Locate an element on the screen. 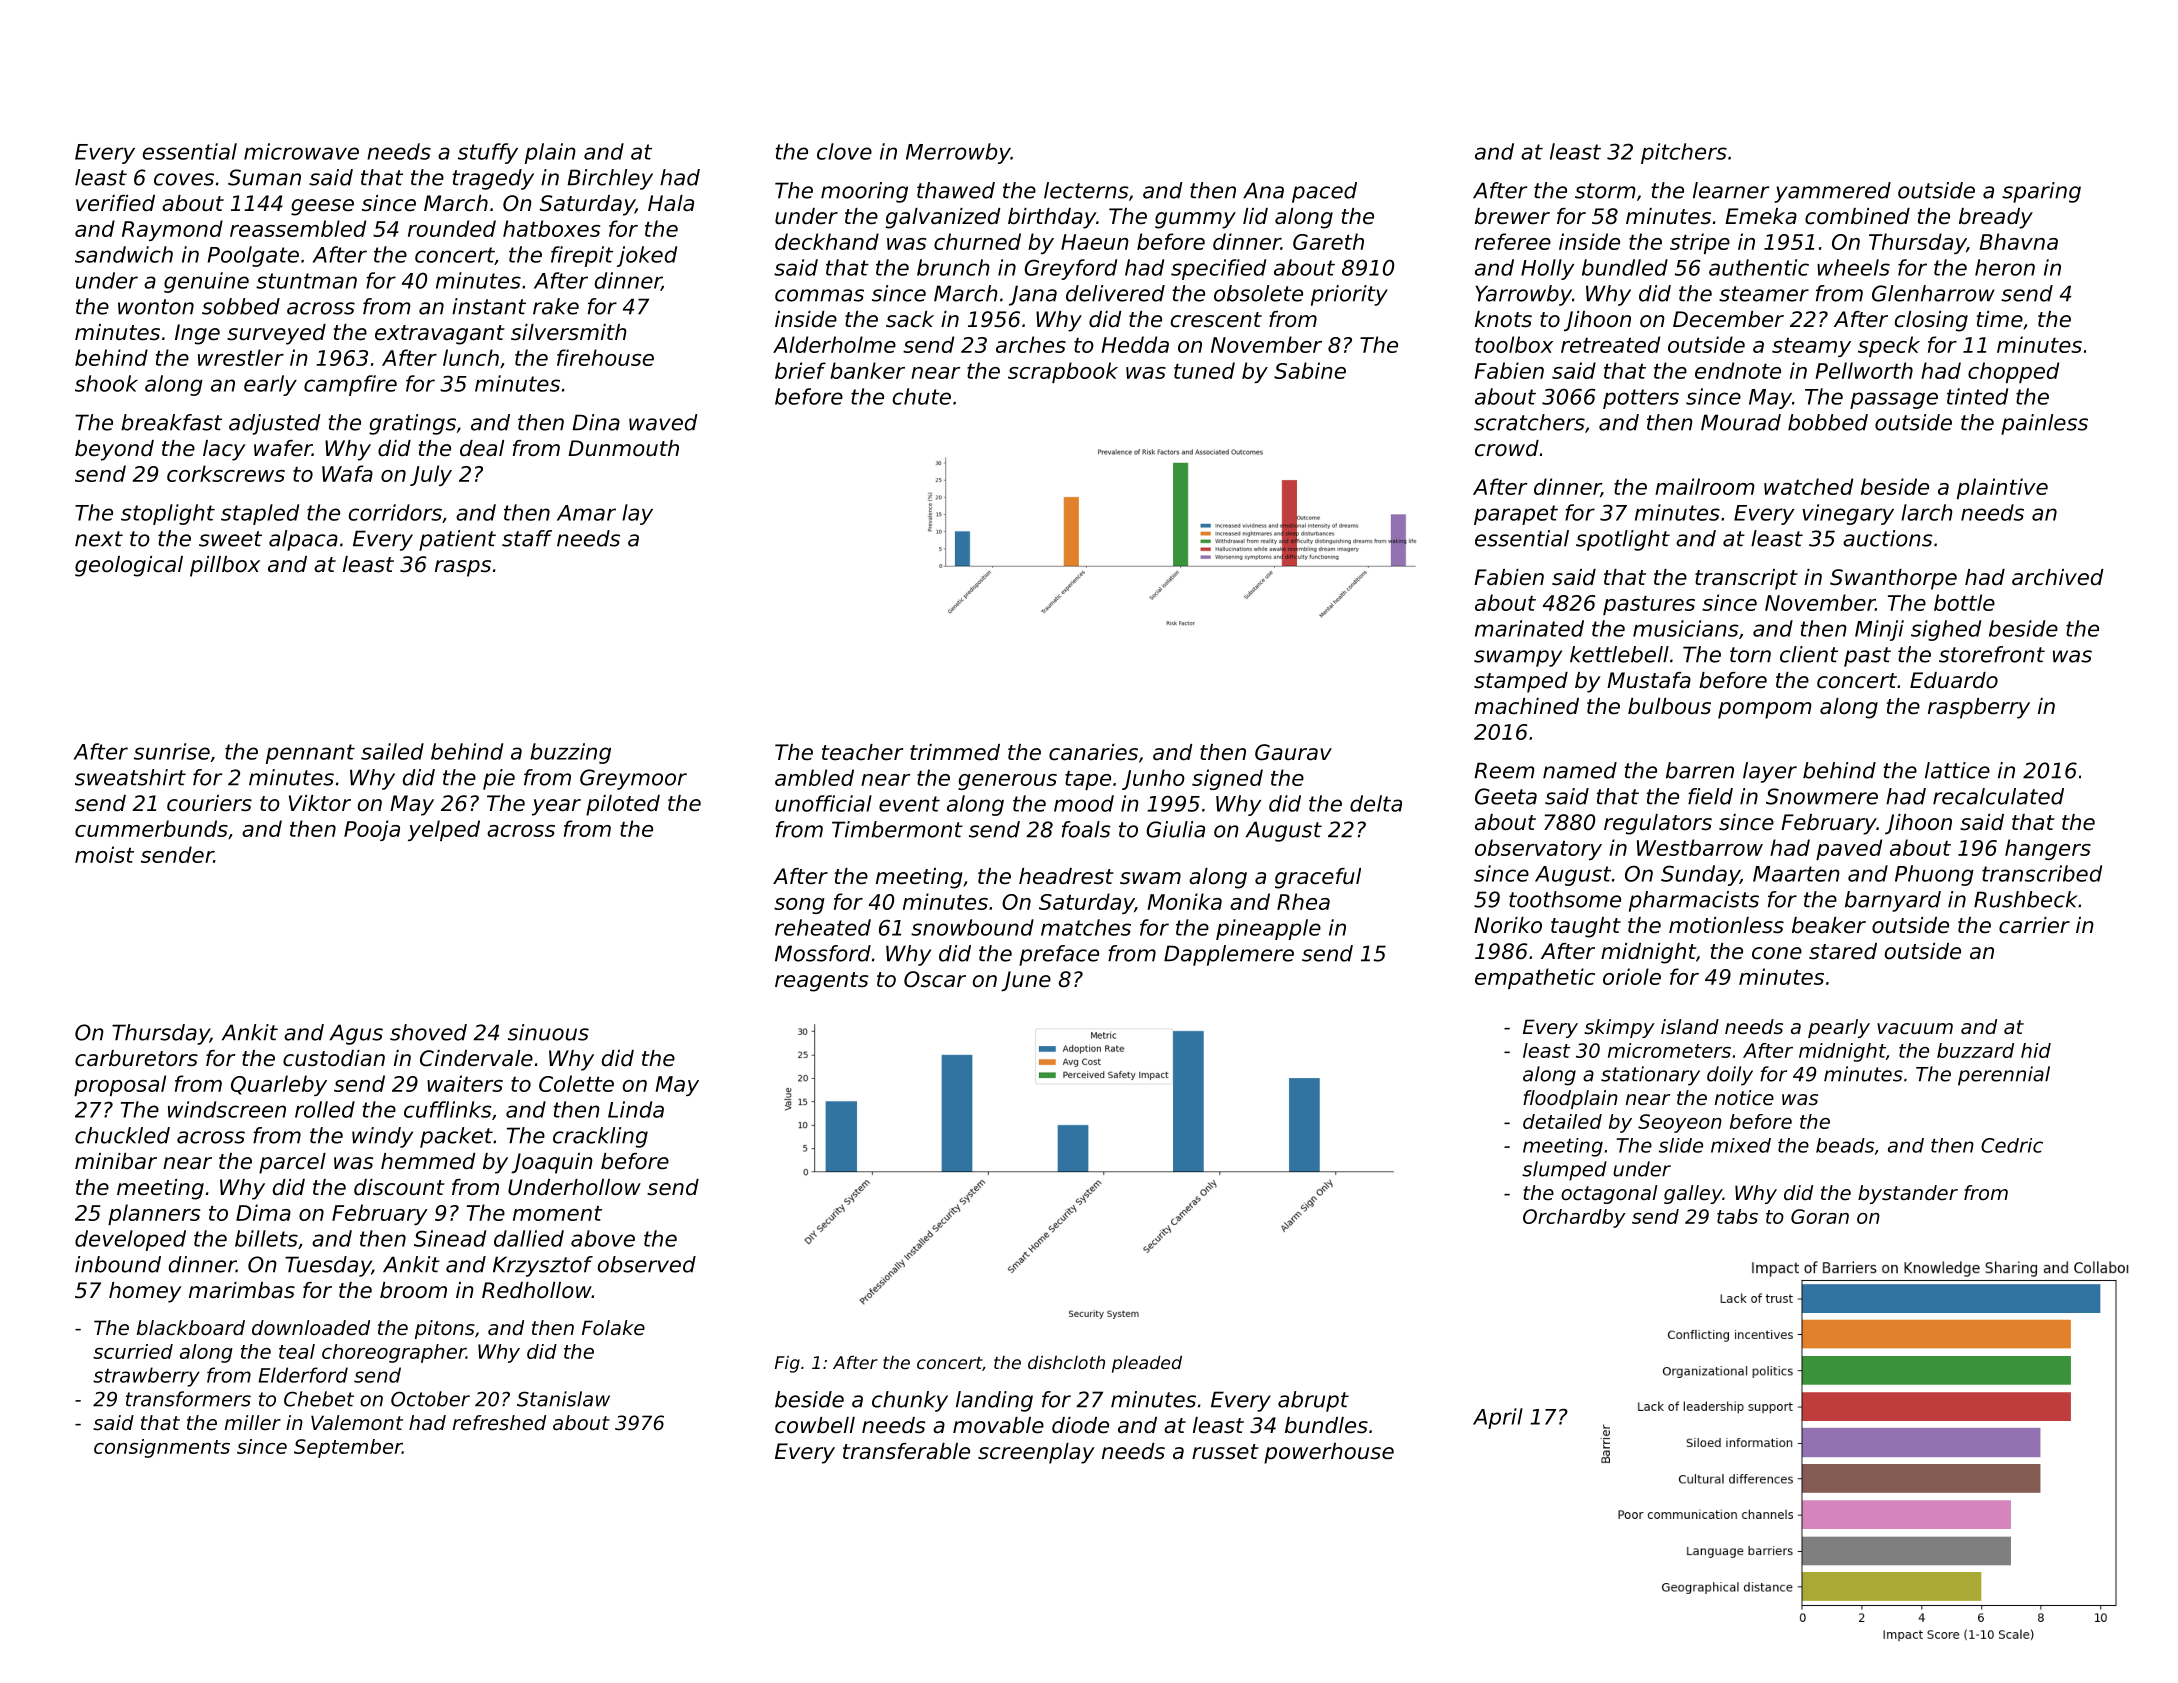  graceful is located at coordinates (1318, 878).
